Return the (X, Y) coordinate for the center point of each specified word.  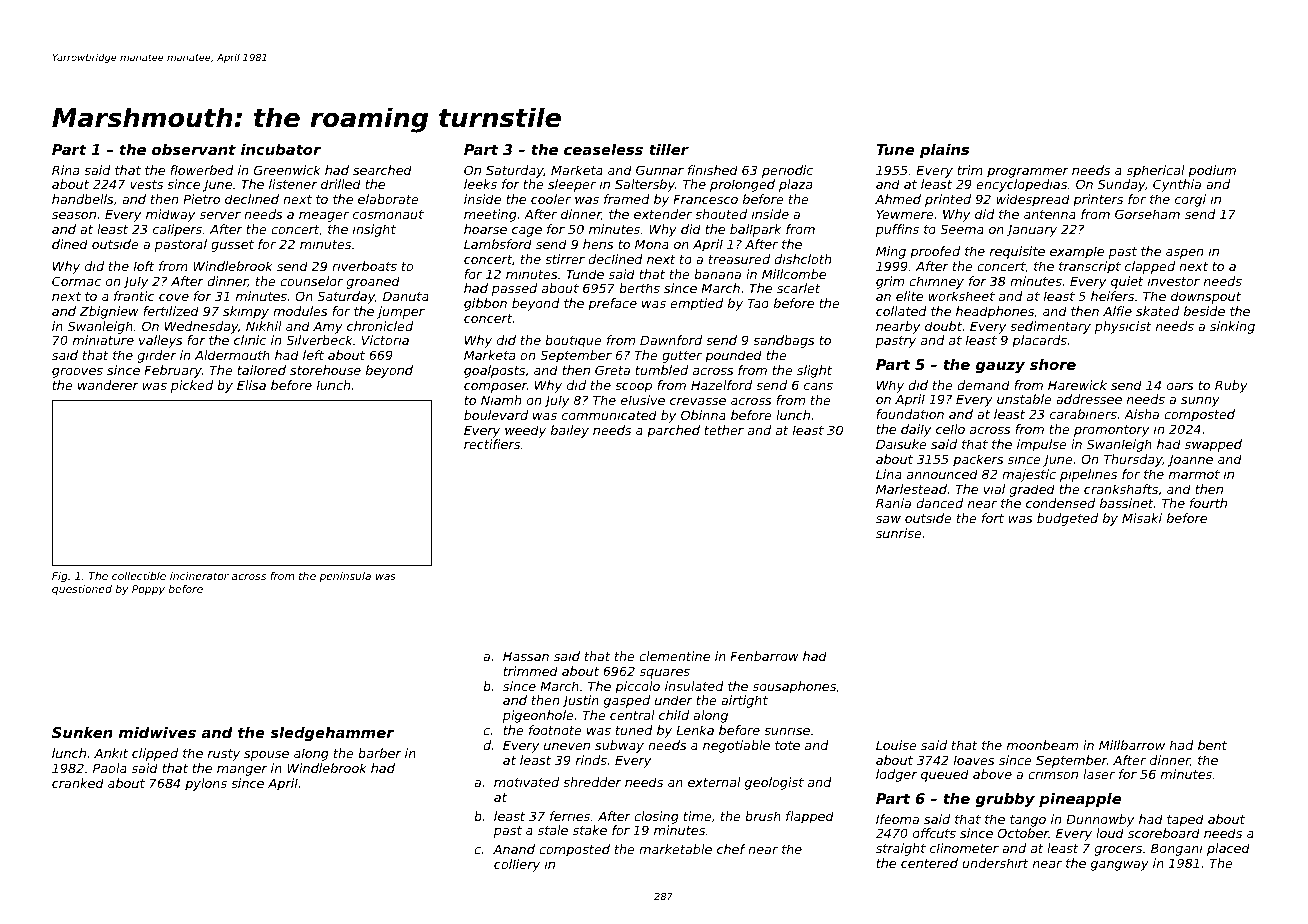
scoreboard (1164, 833)
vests (146, 184)
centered (929, 863)
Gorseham (1147, 214)
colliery (517, 865)
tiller (669, 149)
